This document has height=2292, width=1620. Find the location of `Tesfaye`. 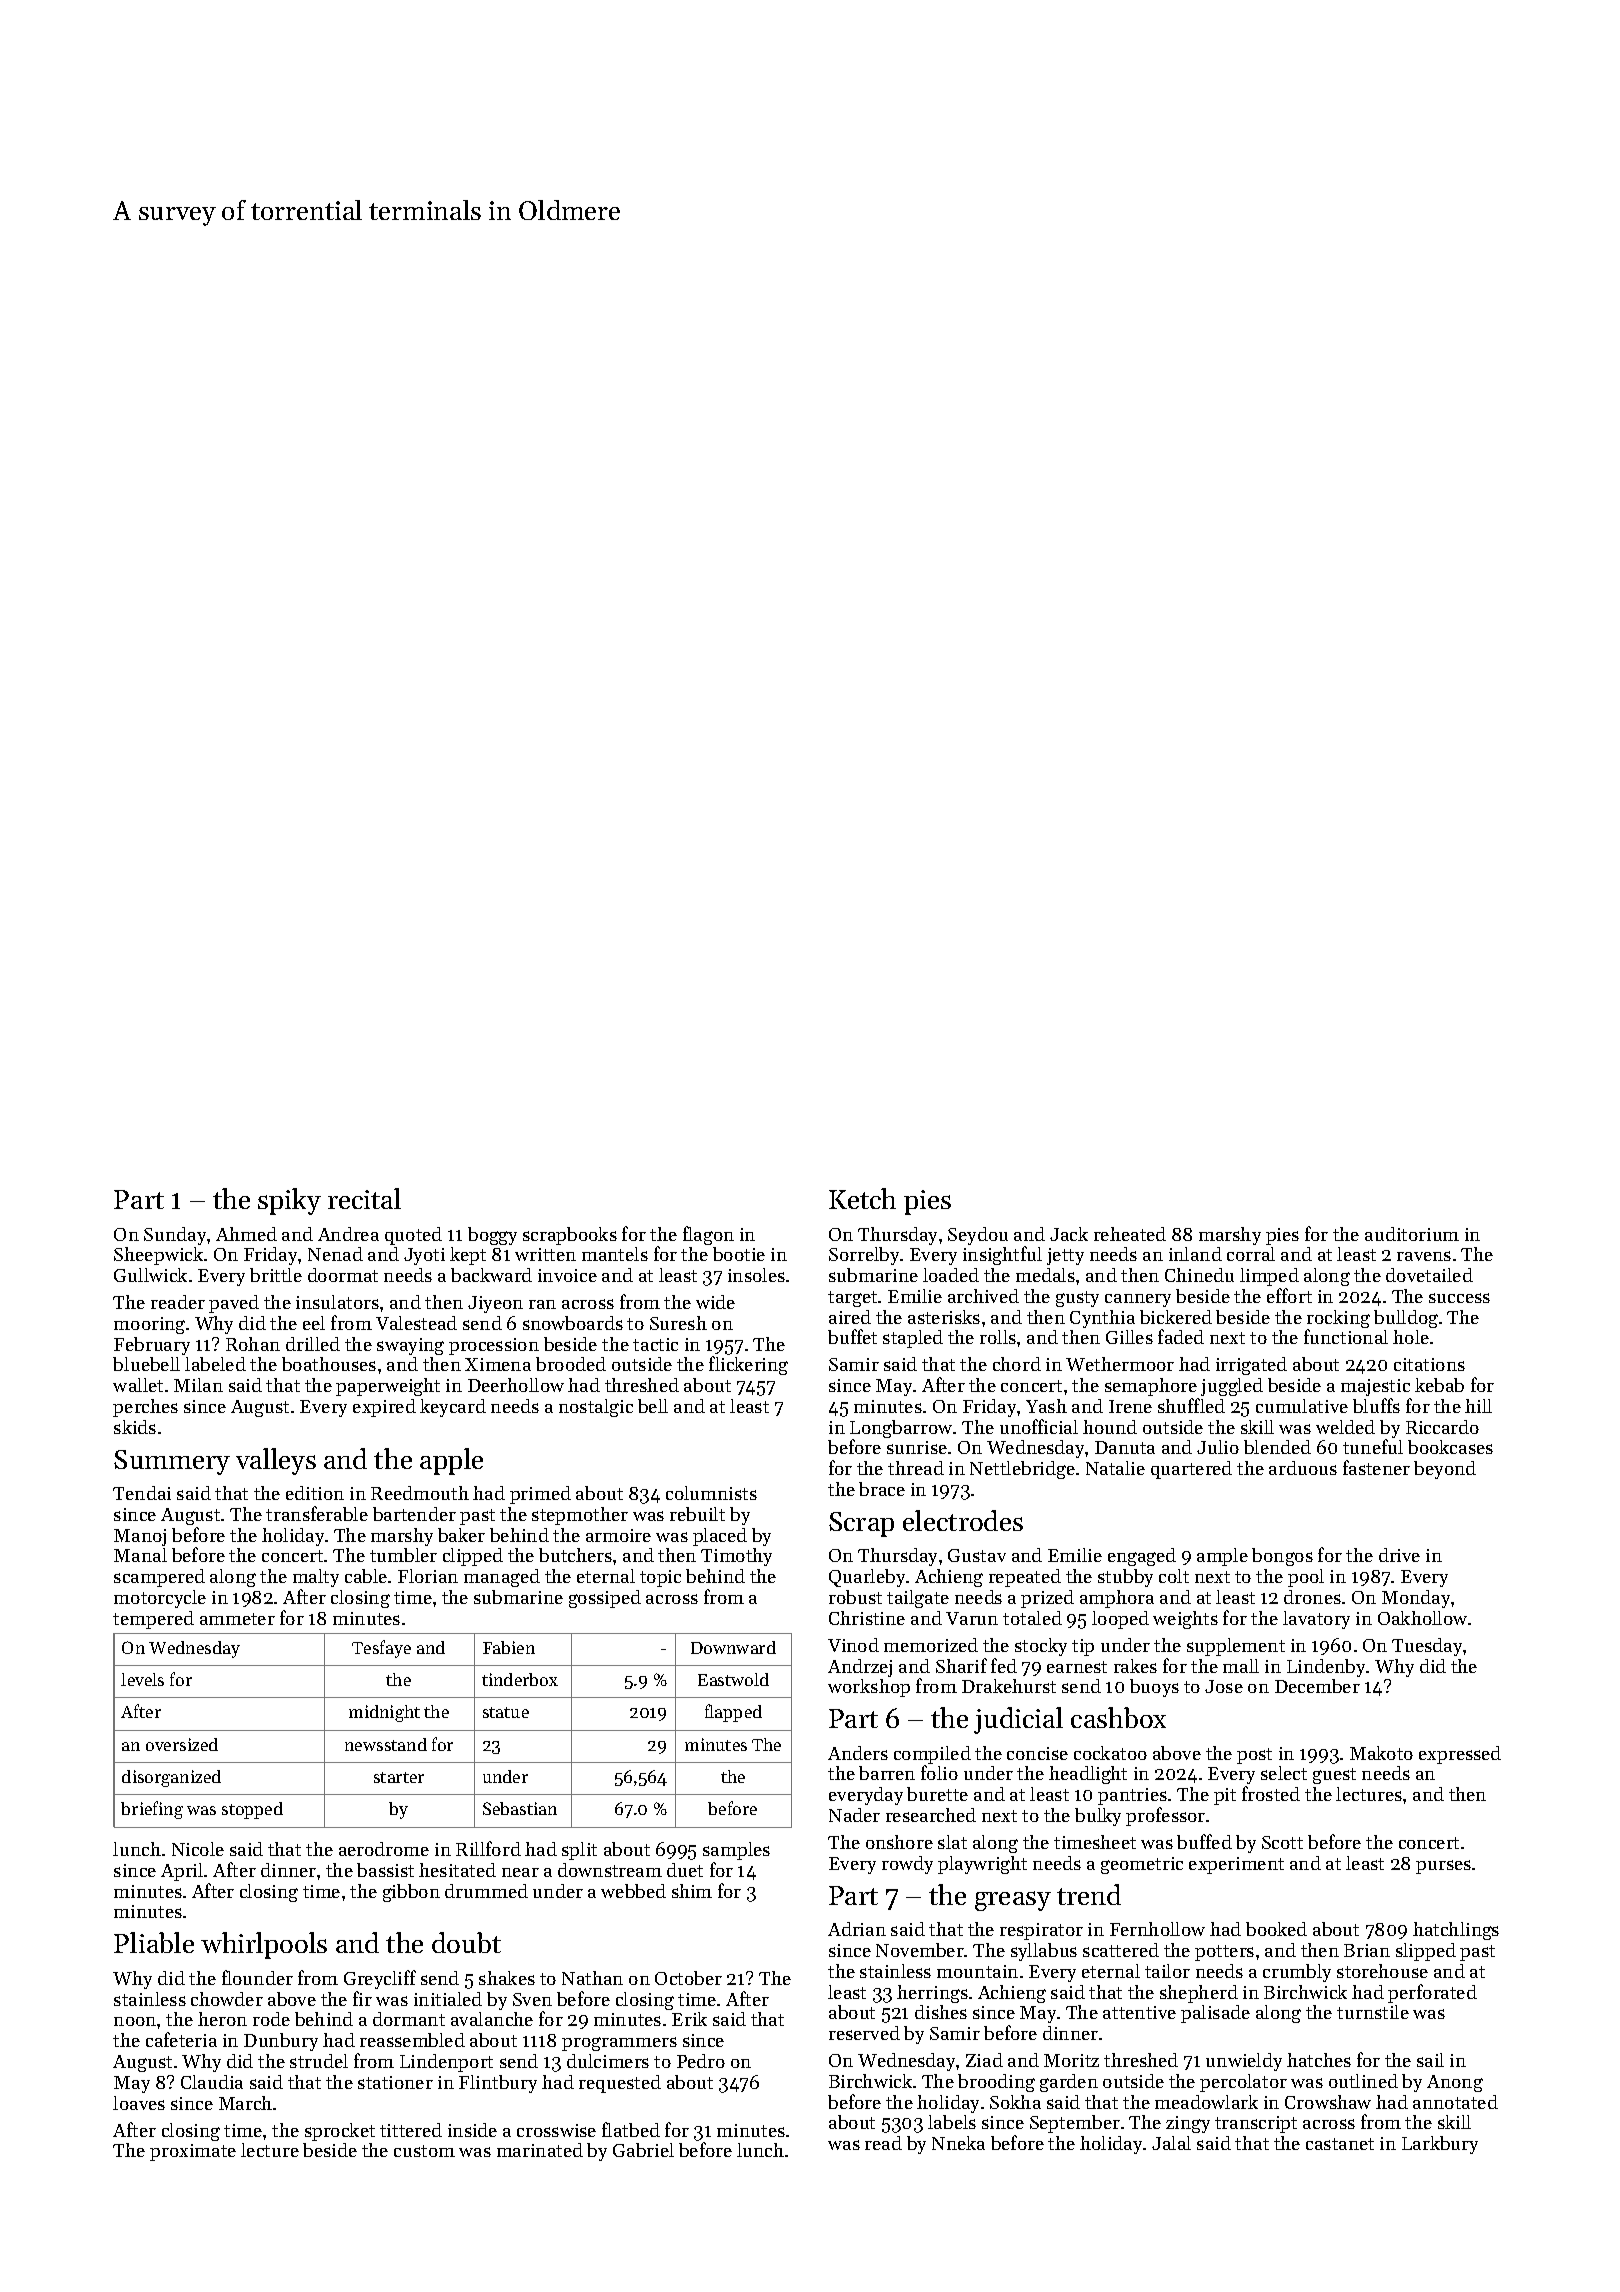

Tesfaye is located at coordinates (381, 1649).
